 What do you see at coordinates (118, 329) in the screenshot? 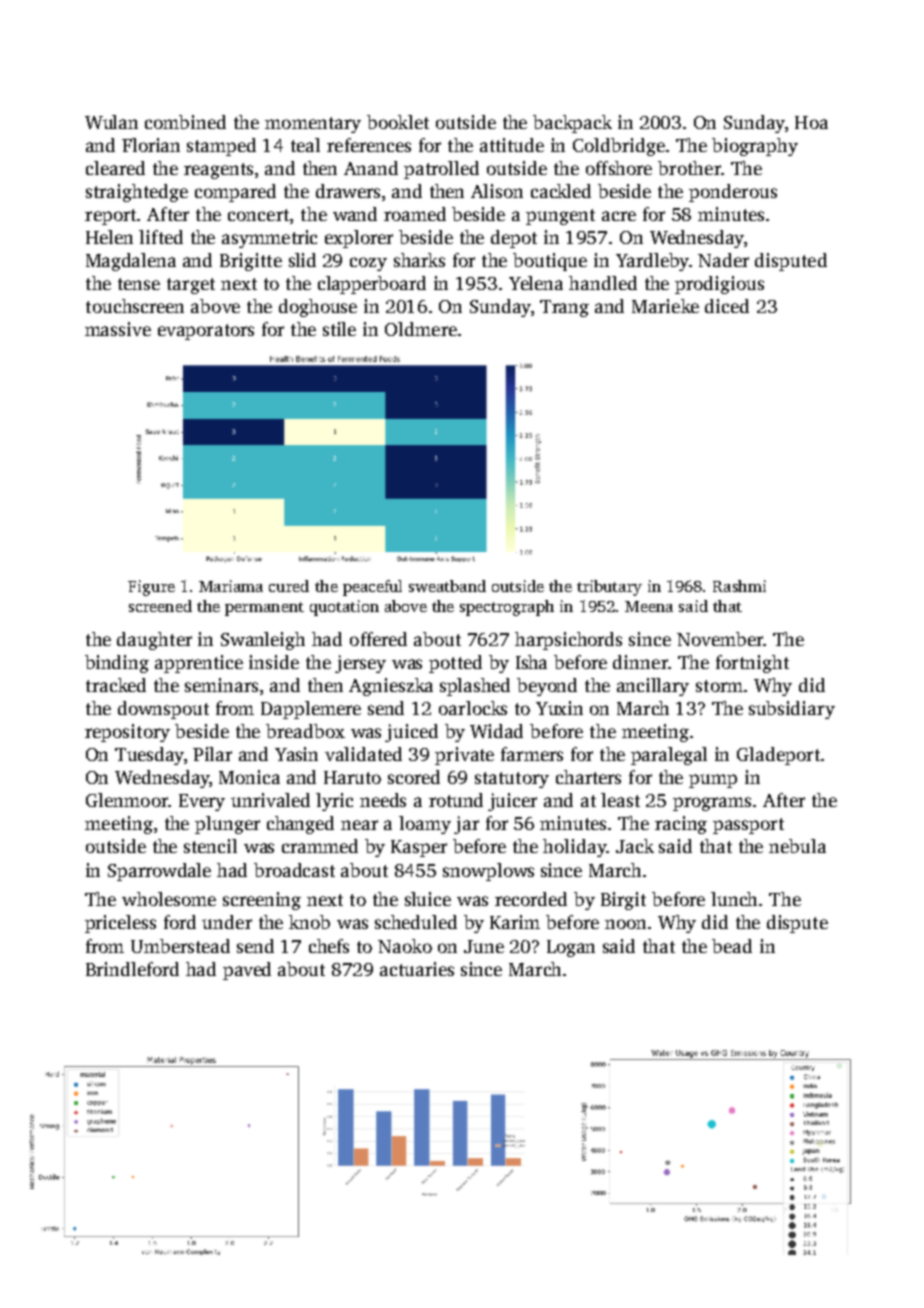
I see `massive` at bounding box center [118, 329].
